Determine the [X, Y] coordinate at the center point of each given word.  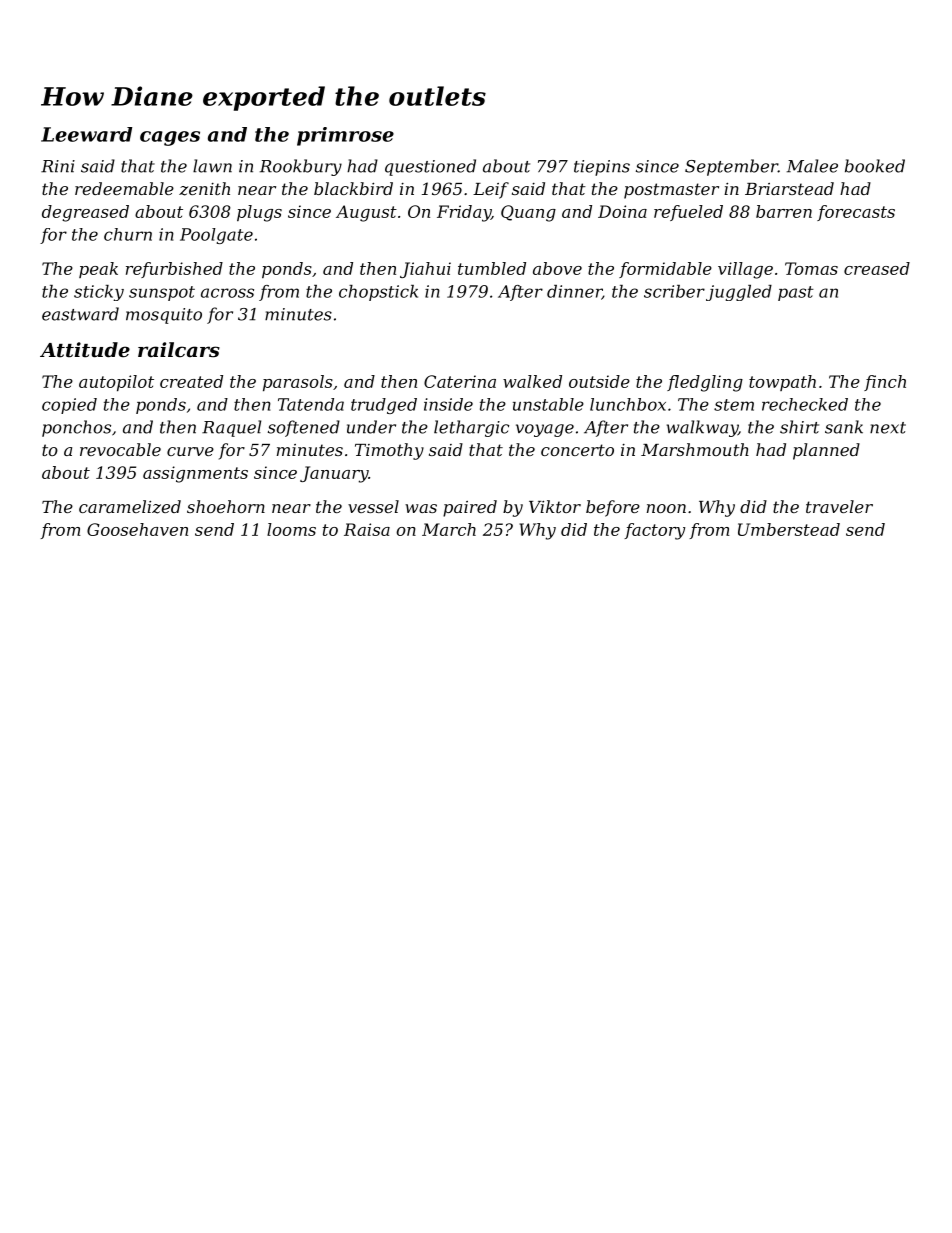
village [745, 270]
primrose [345, 136]
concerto [577, 450]
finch [885, 383]
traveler [839, 506]
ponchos [76, 428]
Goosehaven [137, 529]
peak [98, 270]
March [449, 529]
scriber [674, 291]
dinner [574, 292]
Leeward [86, 134]
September [731, 167]
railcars [179, 350]
